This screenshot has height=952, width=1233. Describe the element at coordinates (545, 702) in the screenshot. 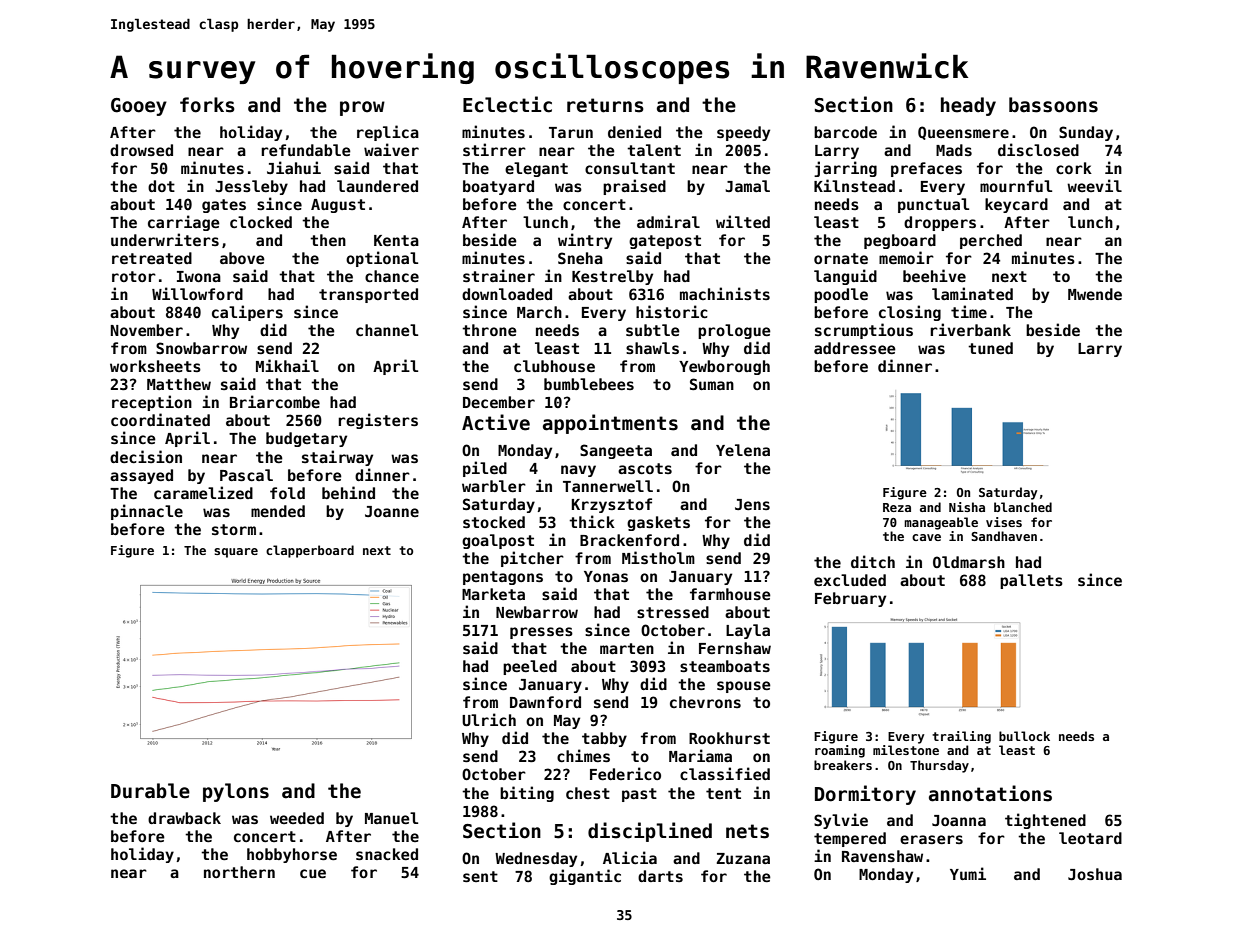

I see `Dawnford` at that location.
